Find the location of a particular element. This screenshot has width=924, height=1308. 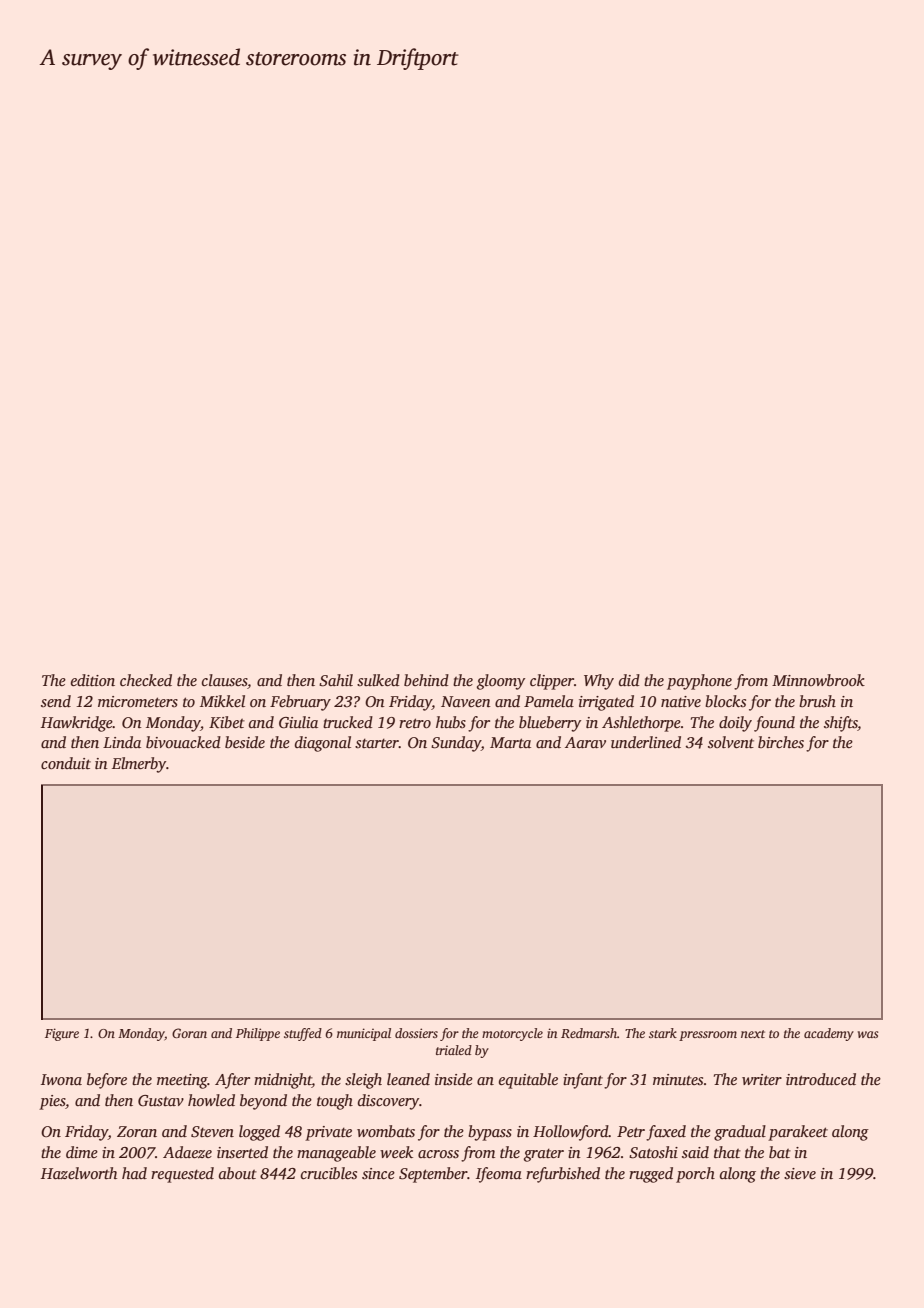

solvent is located at coordinates (731, 742).
